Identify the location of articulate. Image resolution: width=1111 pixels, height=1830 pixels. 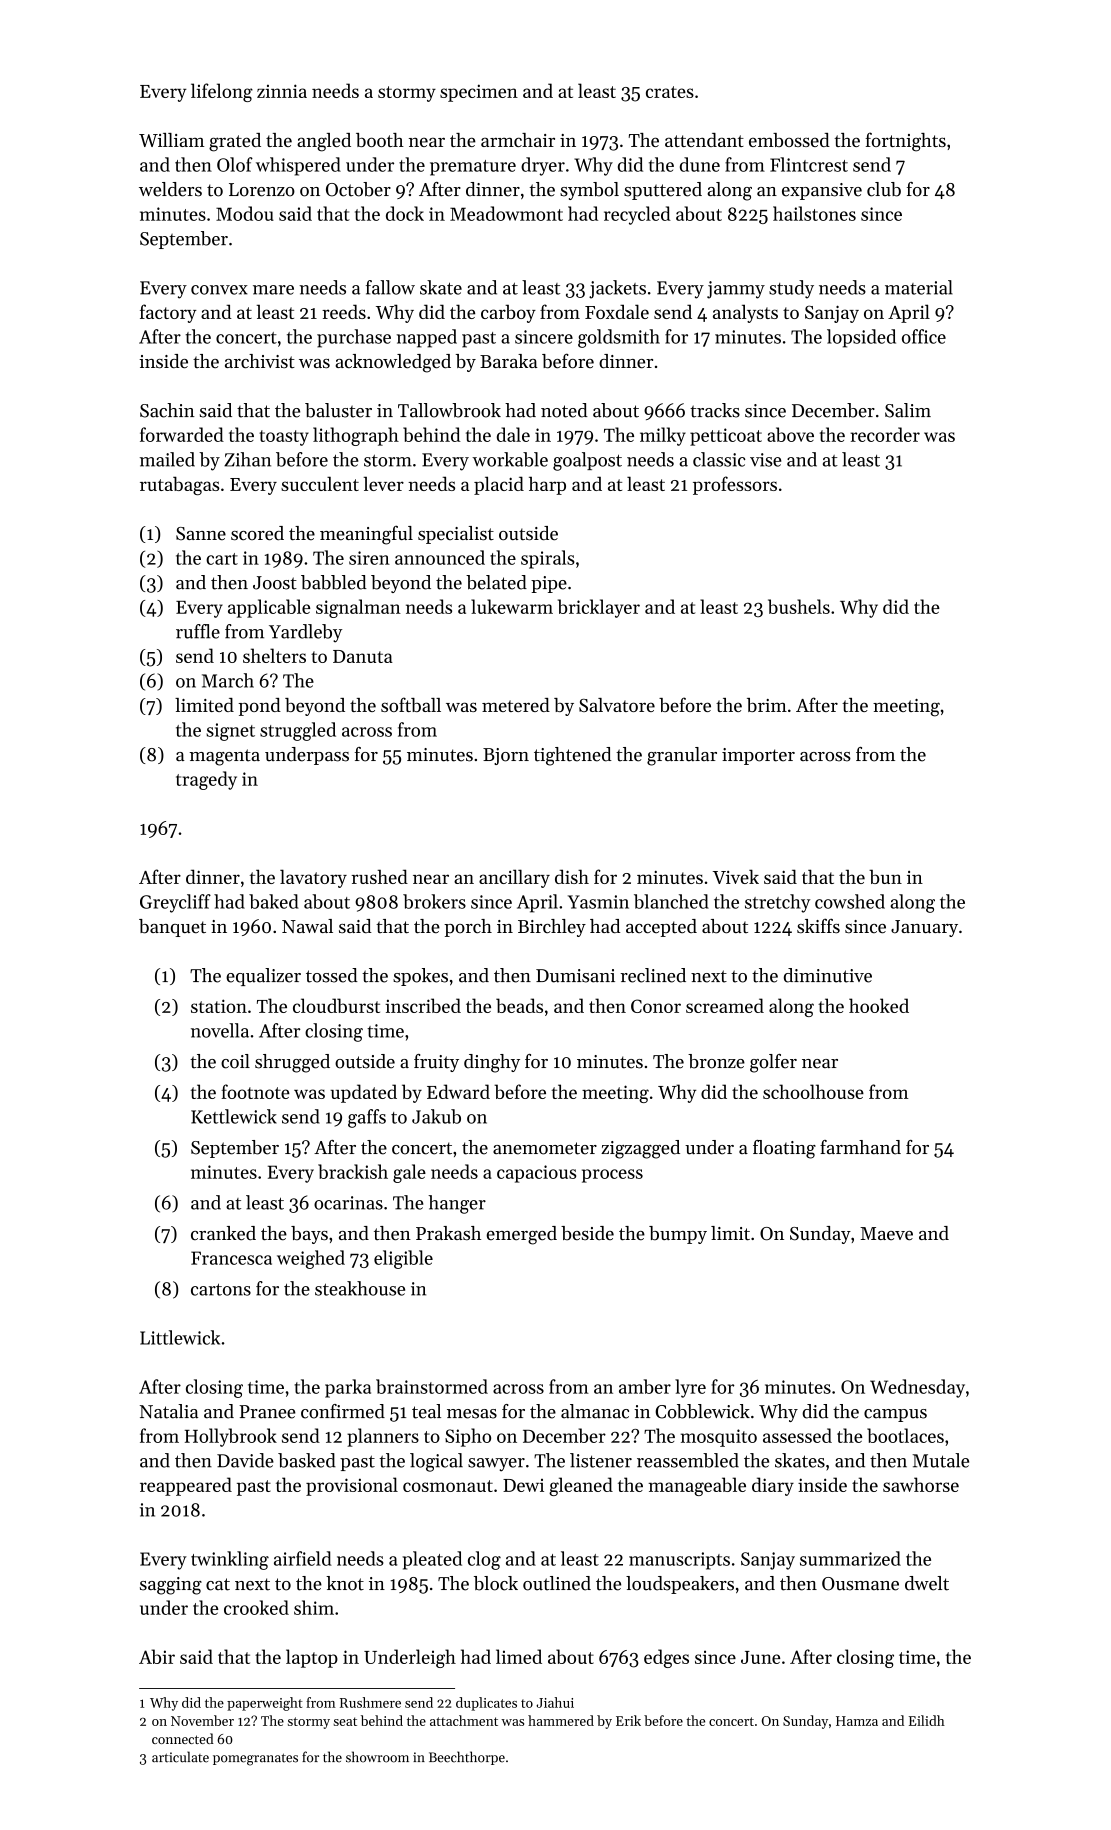
(180, 1757).
